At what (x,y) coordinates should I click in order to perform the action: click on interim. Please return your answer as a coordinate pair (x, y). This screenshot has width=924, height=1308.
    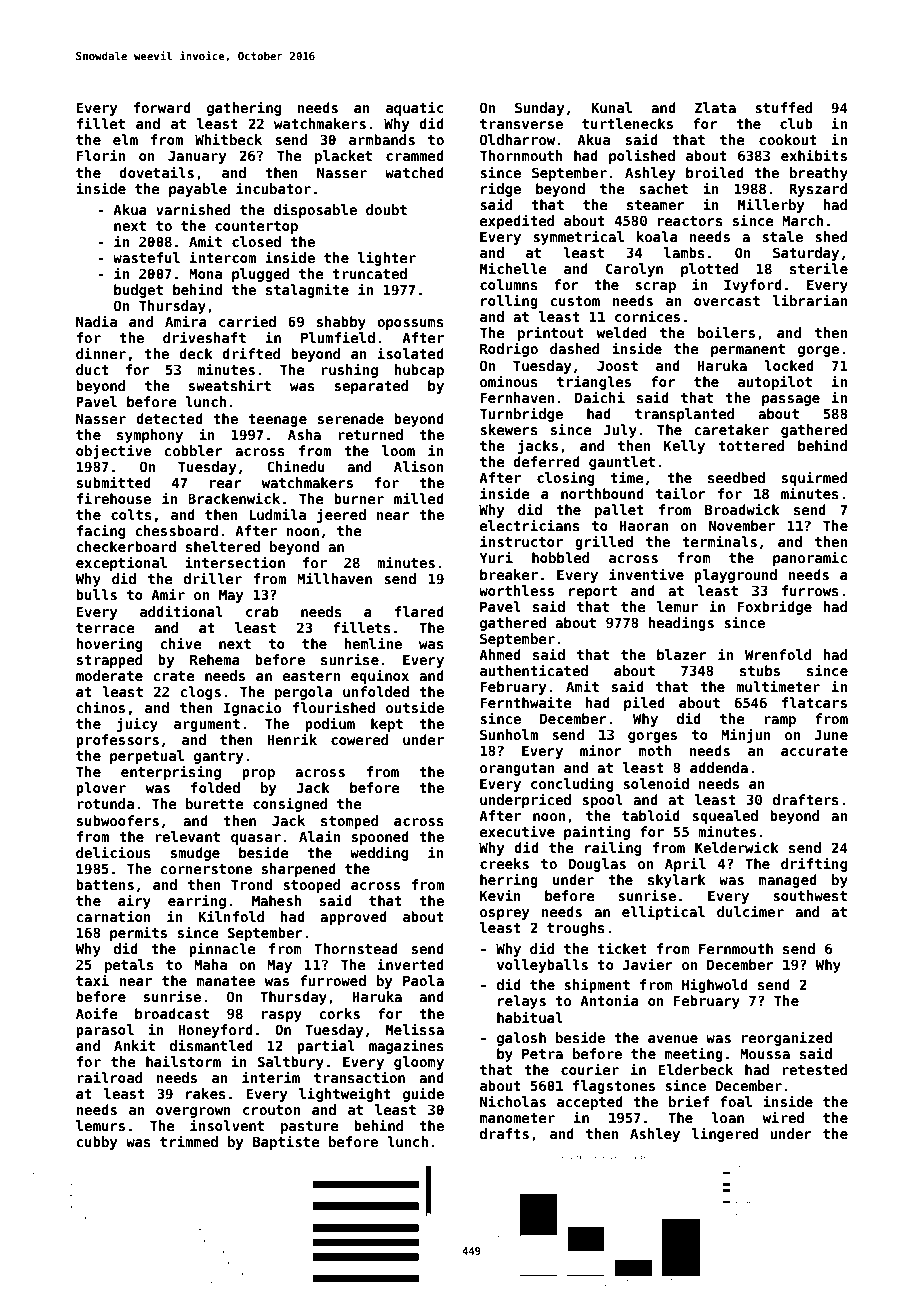
    Looking at the image, I should click on (271, 1077).
